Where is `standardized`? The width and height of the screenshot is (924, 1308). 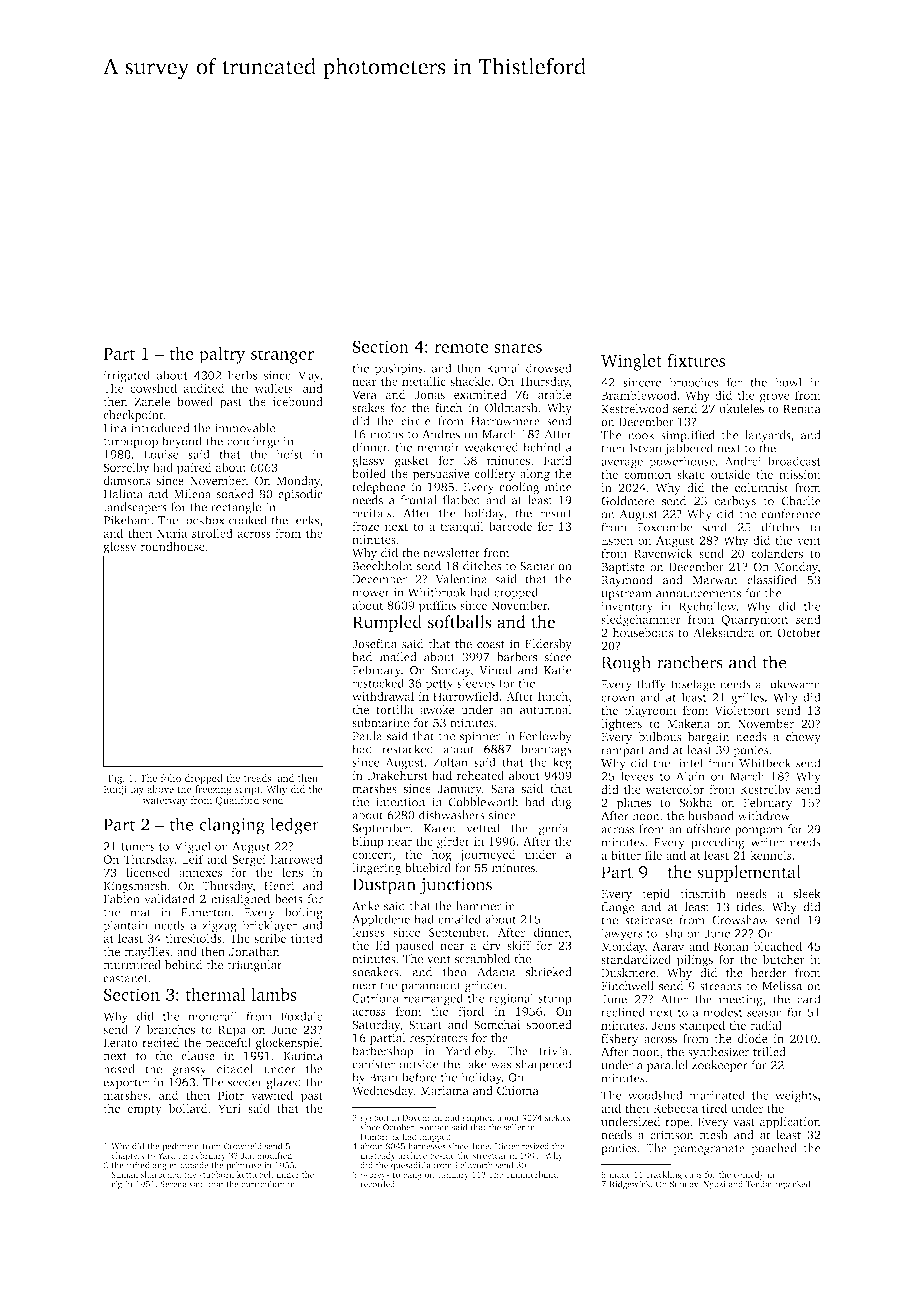
standardized is located at coordinates (636, 959).
